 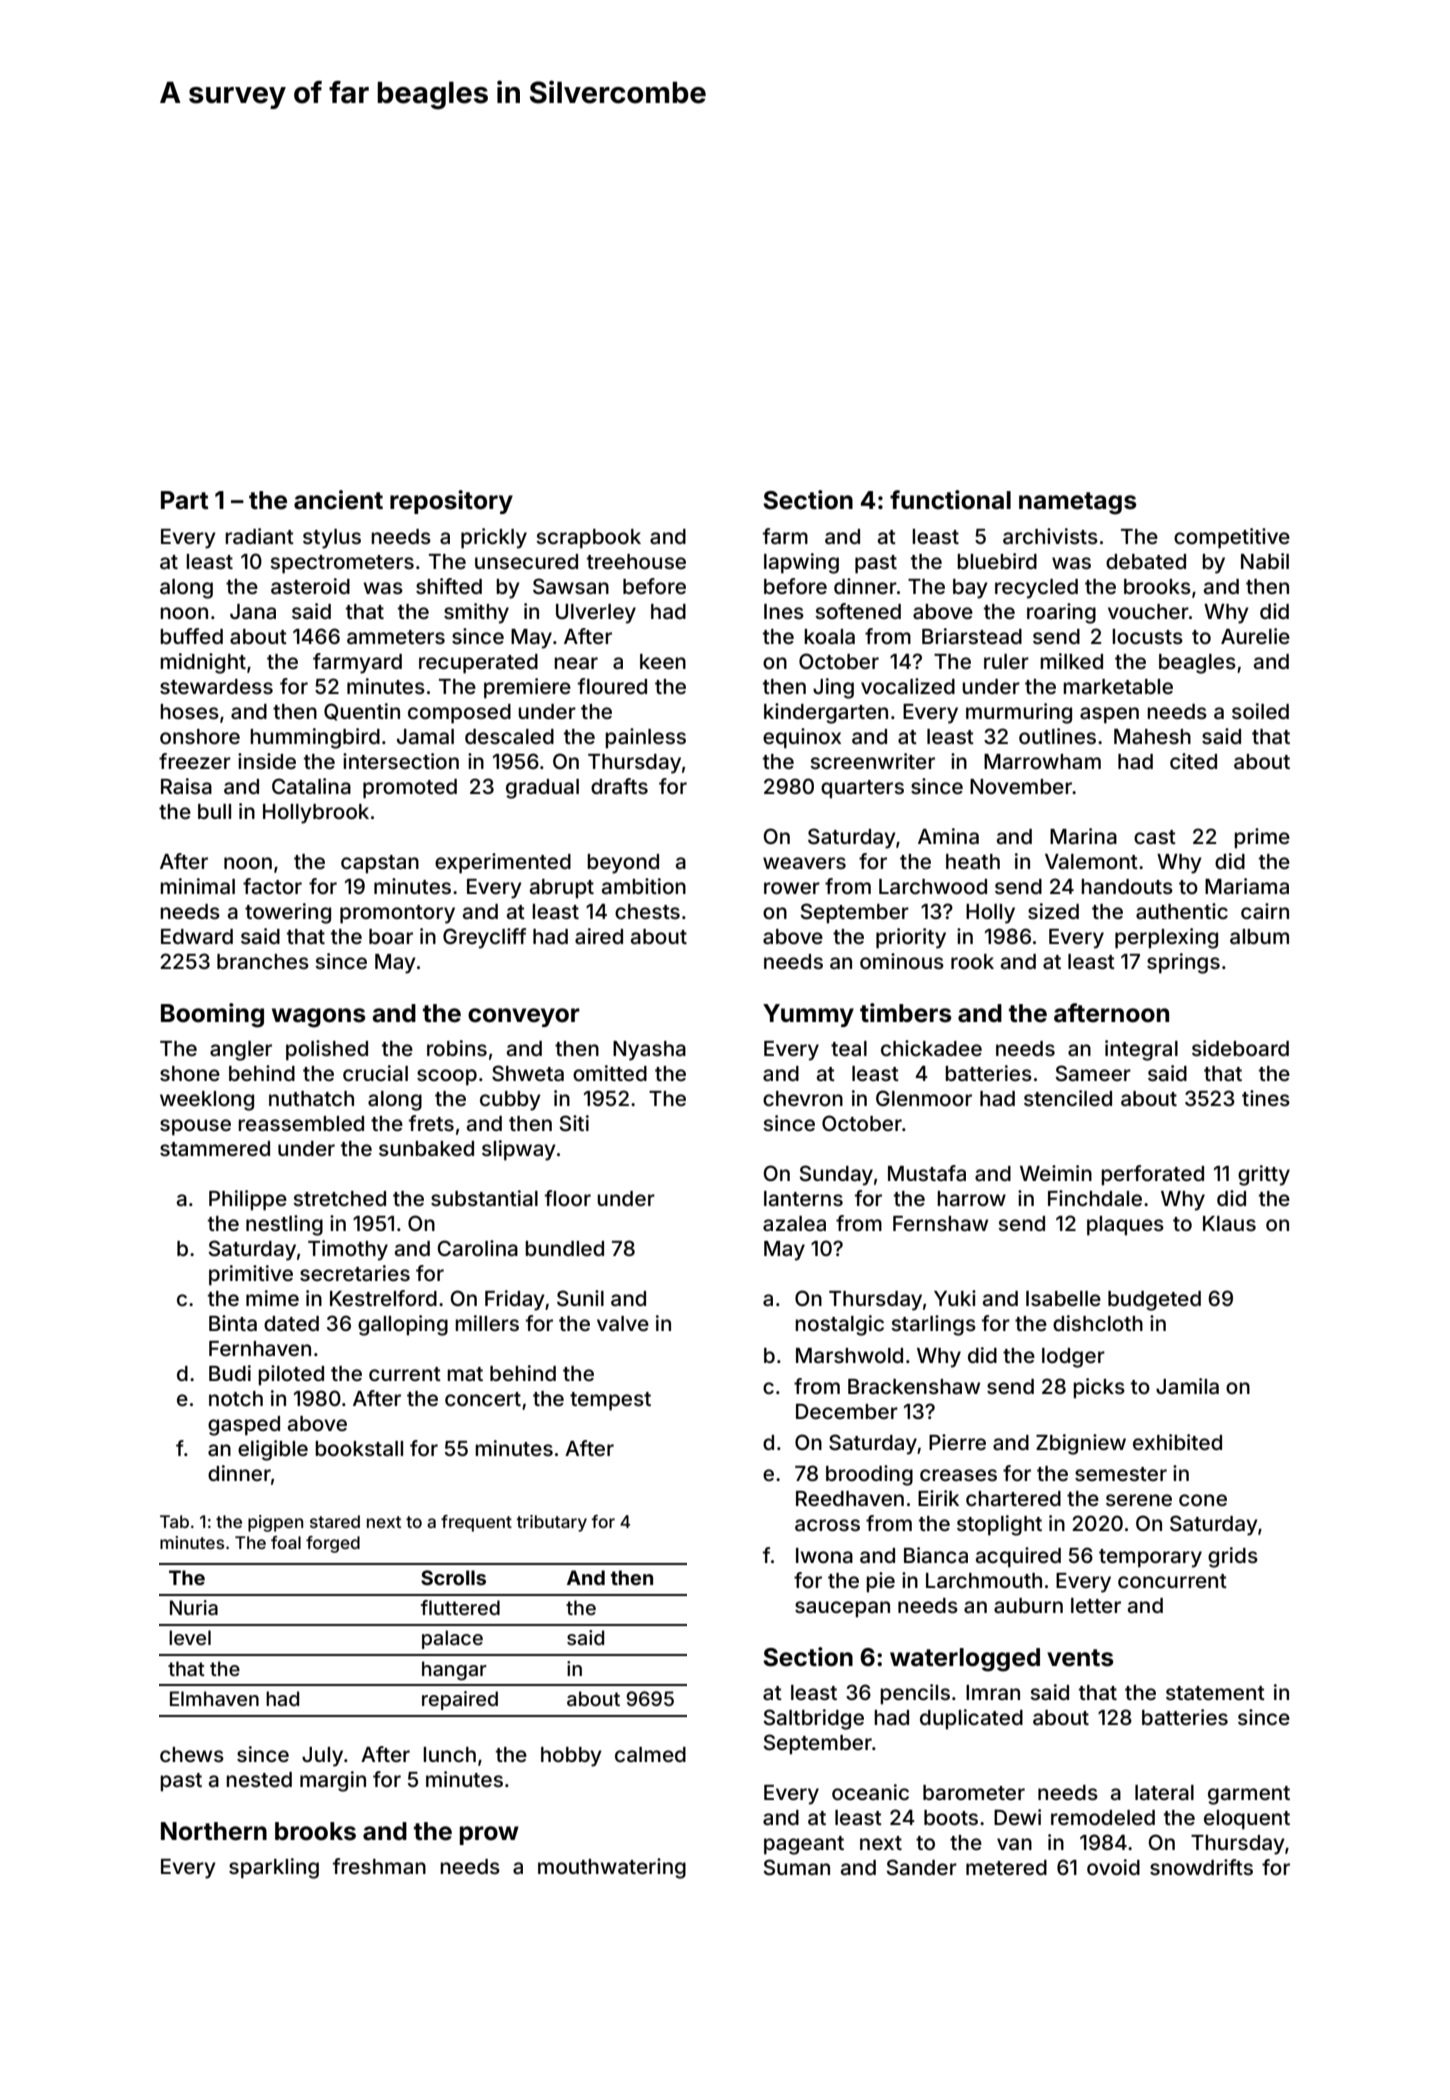 What do you see at coordinates (1233, 1557) in the screenshot?
I see `grids` at bounding box center [1233, 1557].
